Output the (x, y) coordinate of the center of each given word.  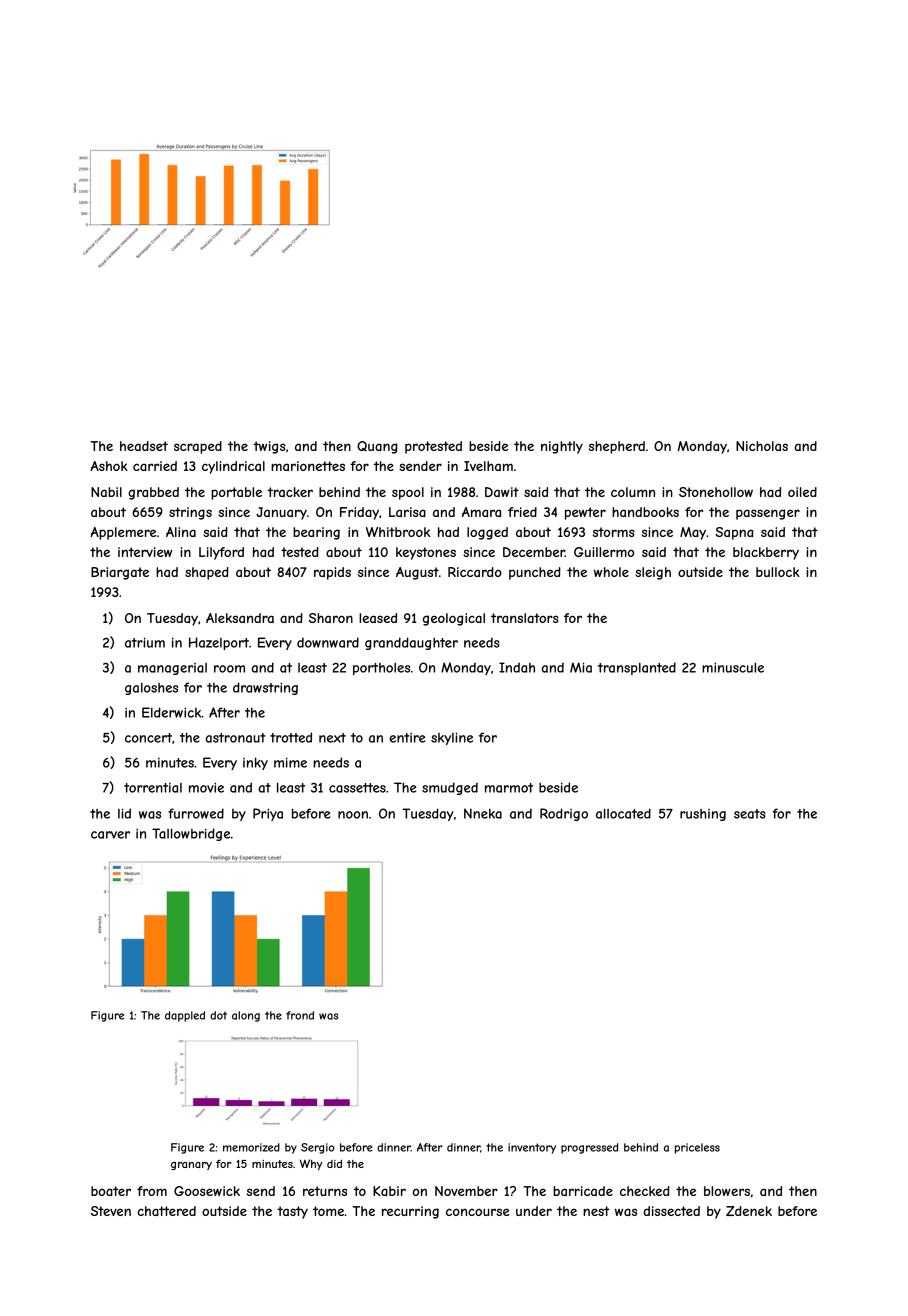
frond (300, 1015)
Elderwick (172, 712)
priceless (697, 1148)
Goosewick (207, 1191)
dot (218, 1015)
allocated (623, 813)
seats (750, 814)
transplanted (637, 668)
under (534, 1211)
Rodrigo (564, 814)
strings (190, 513)
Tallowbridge (191, 834)
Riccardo (475, 572)
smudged (450, 788)
